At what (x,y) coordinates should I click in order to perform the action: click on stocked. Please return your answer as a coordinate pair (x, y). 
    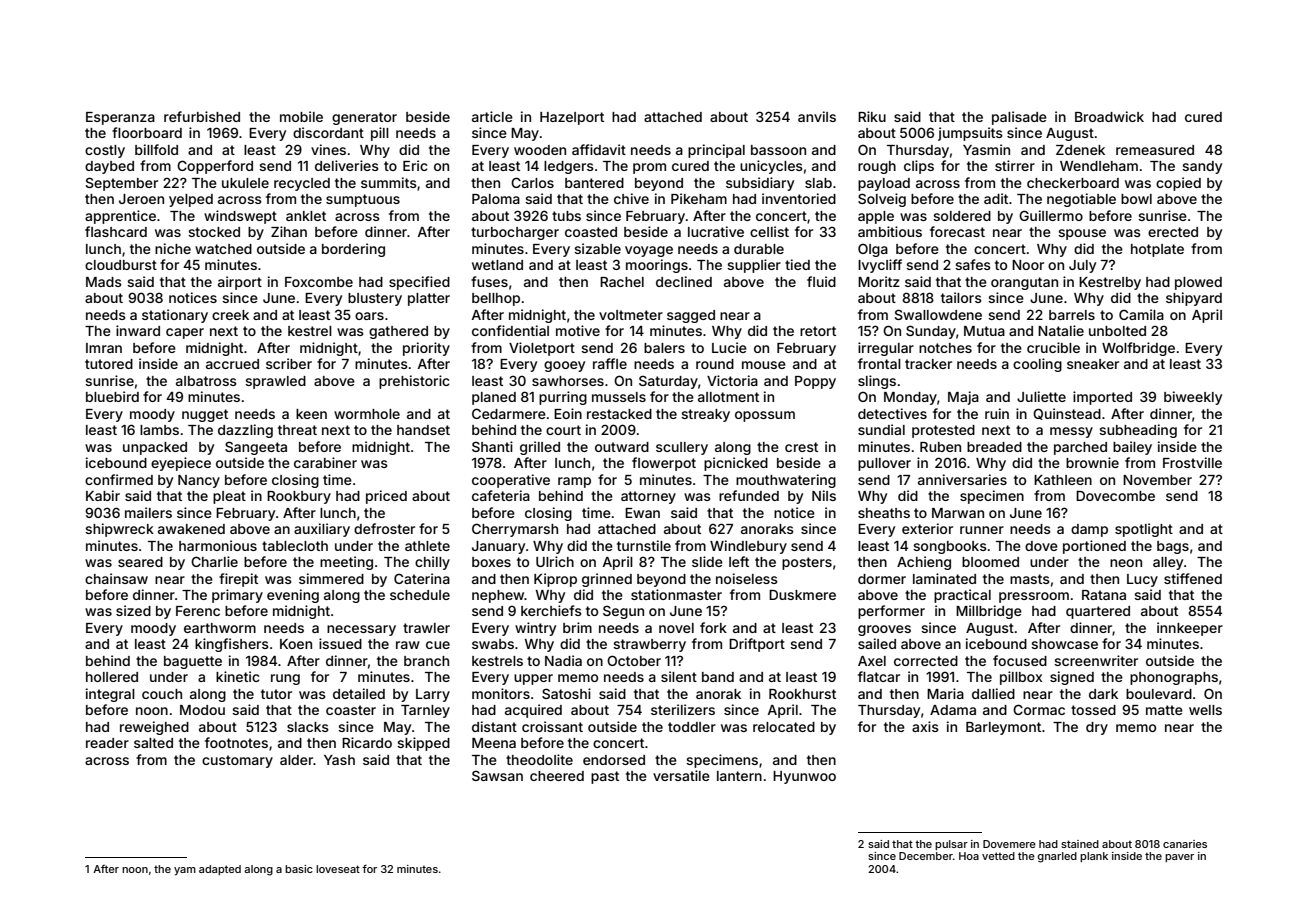
    Looking at the image, I should click on (214, 232).
